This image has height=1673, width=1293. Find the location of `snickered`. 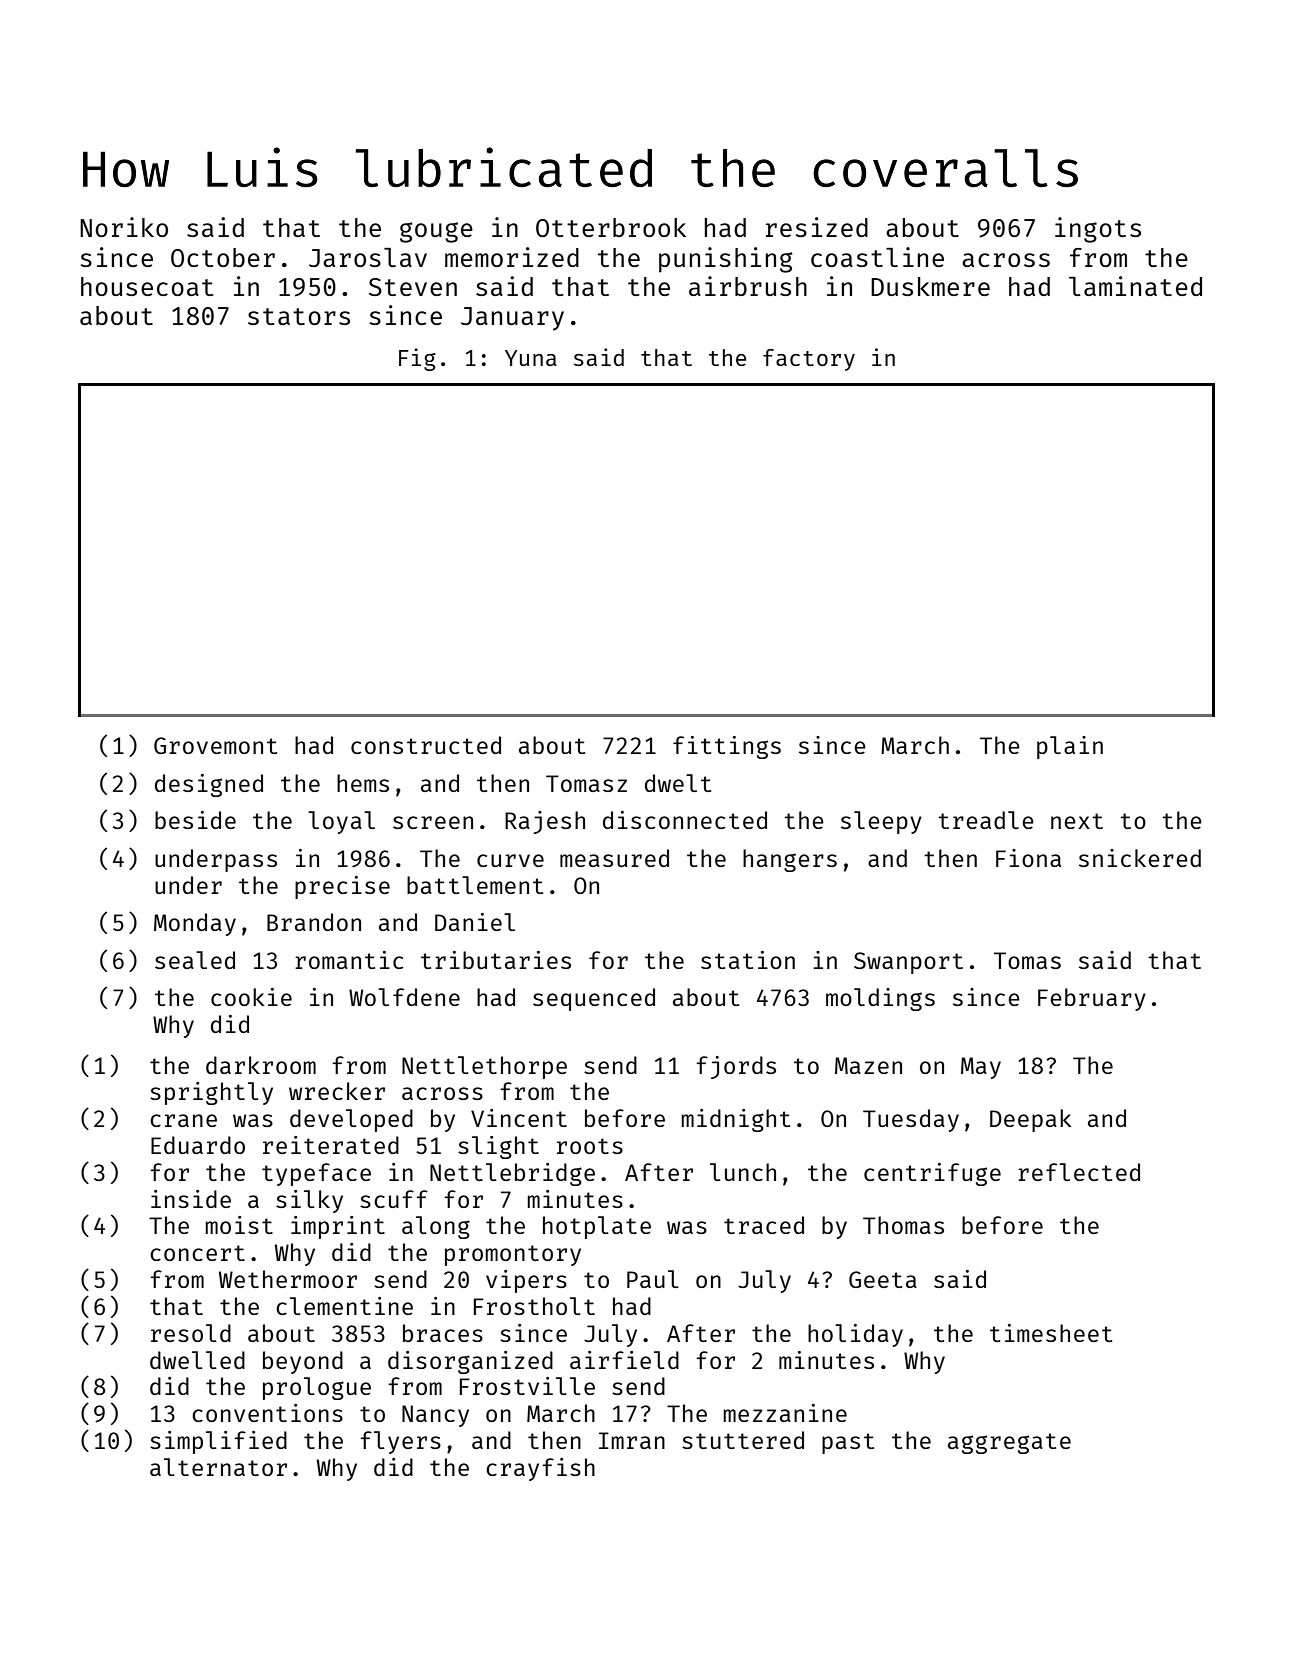

snickered is located at coordinates (1140, 858).
